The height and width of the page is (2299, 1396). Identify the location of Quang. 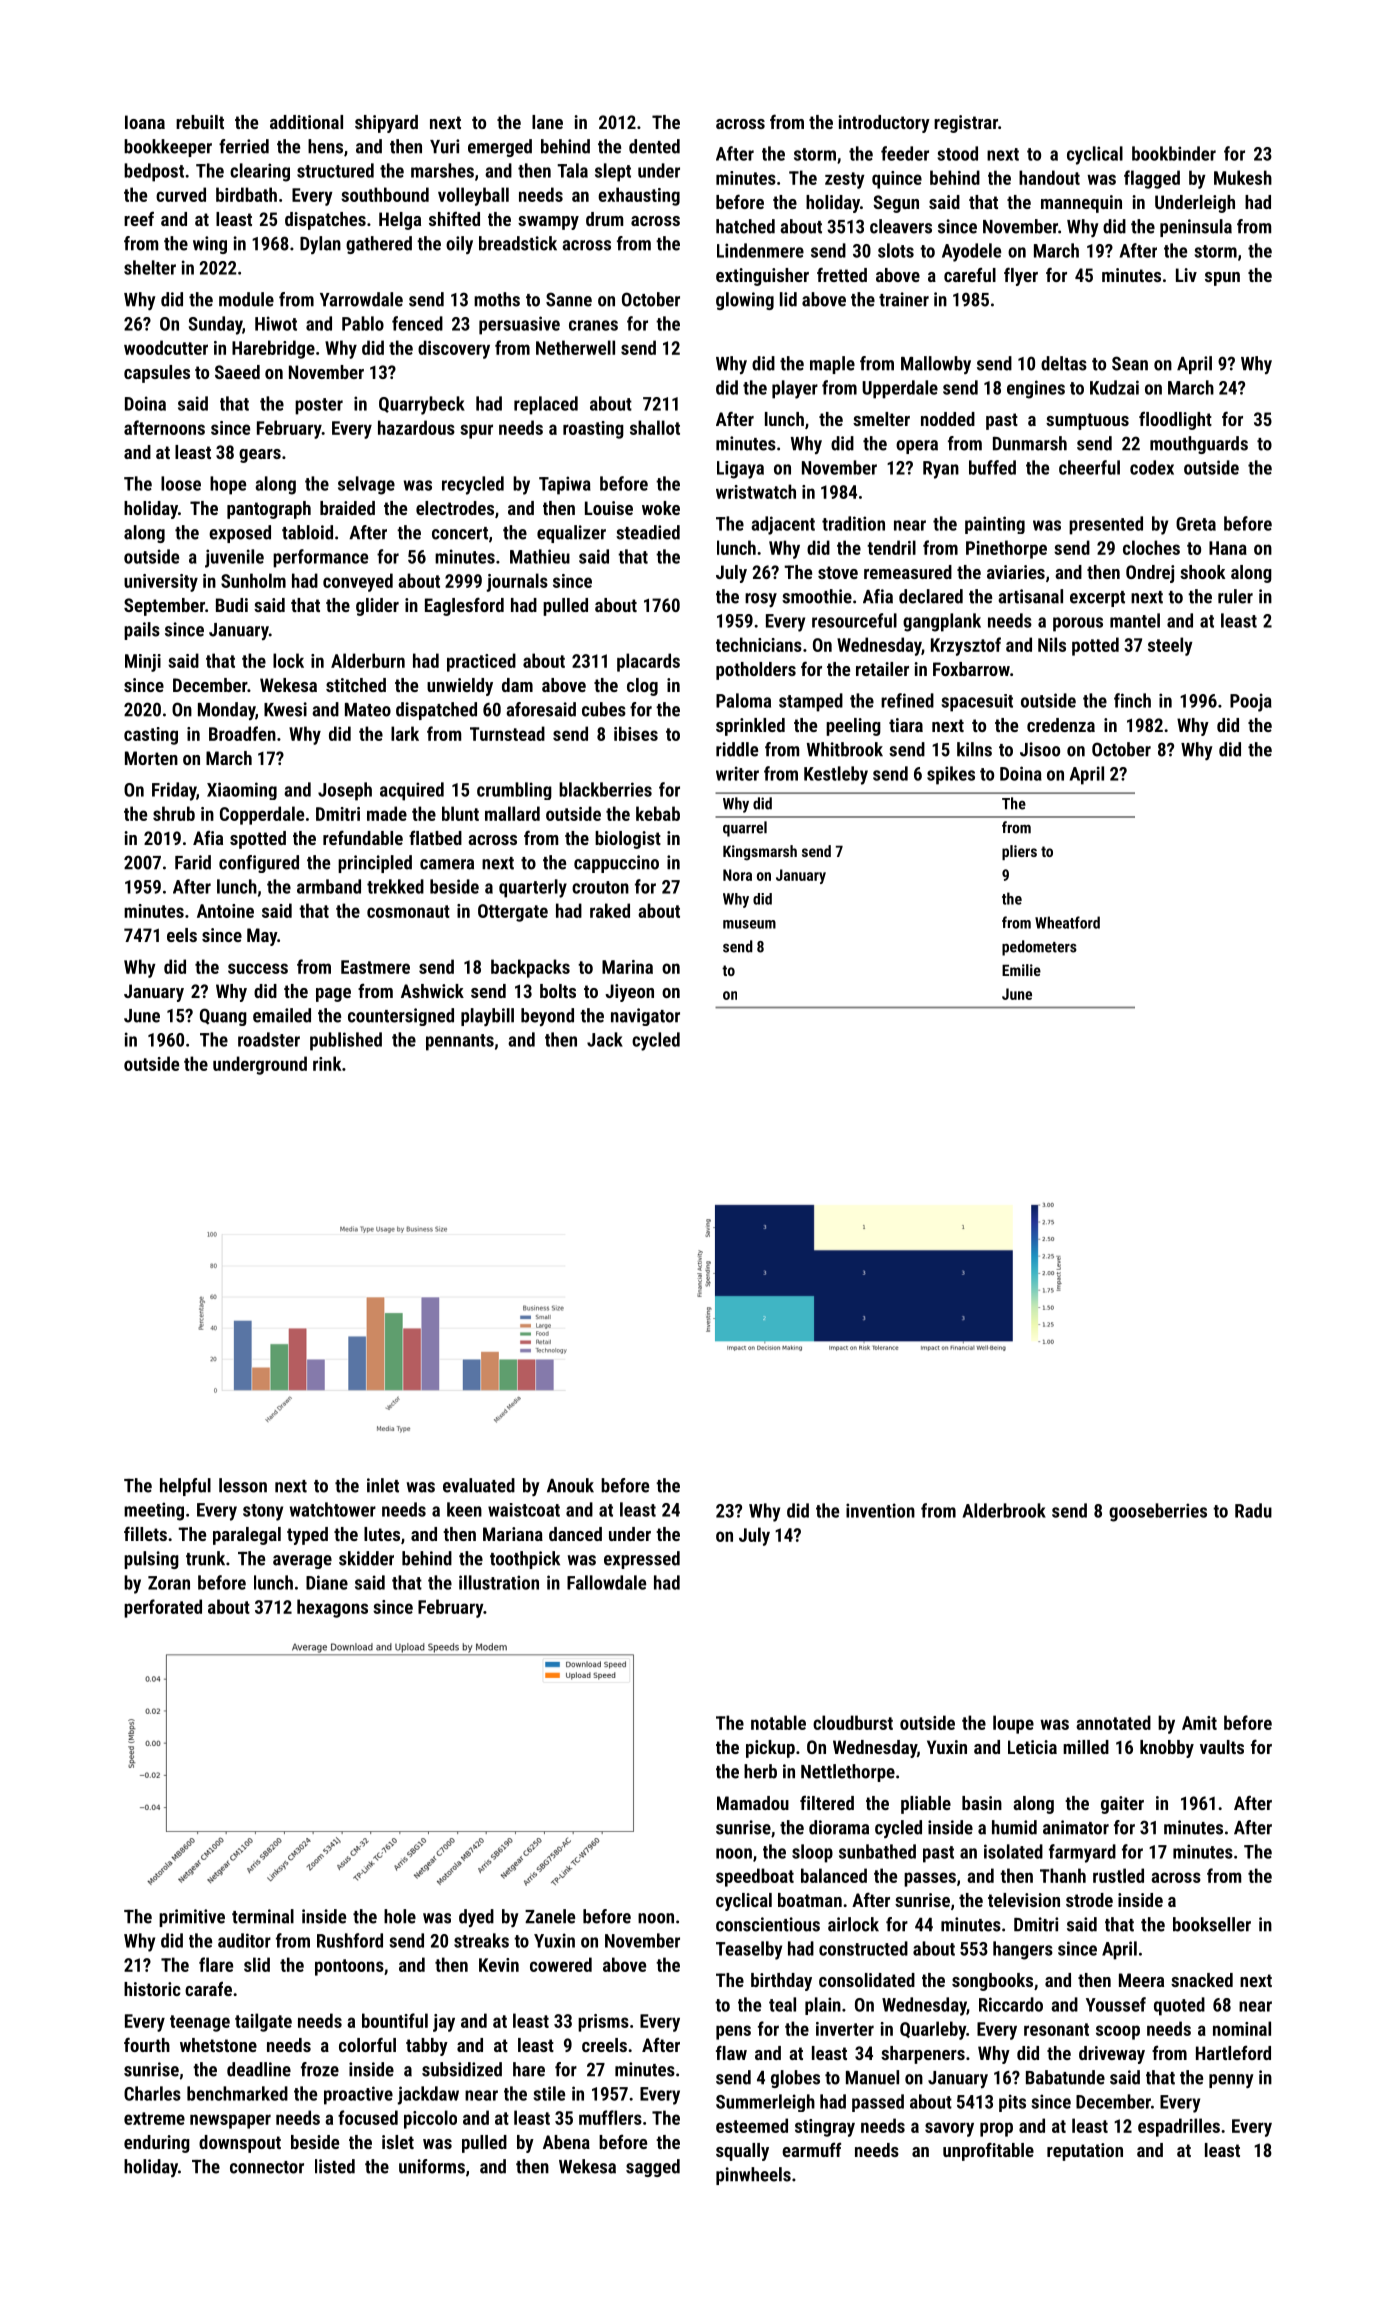
(223, 1017).
